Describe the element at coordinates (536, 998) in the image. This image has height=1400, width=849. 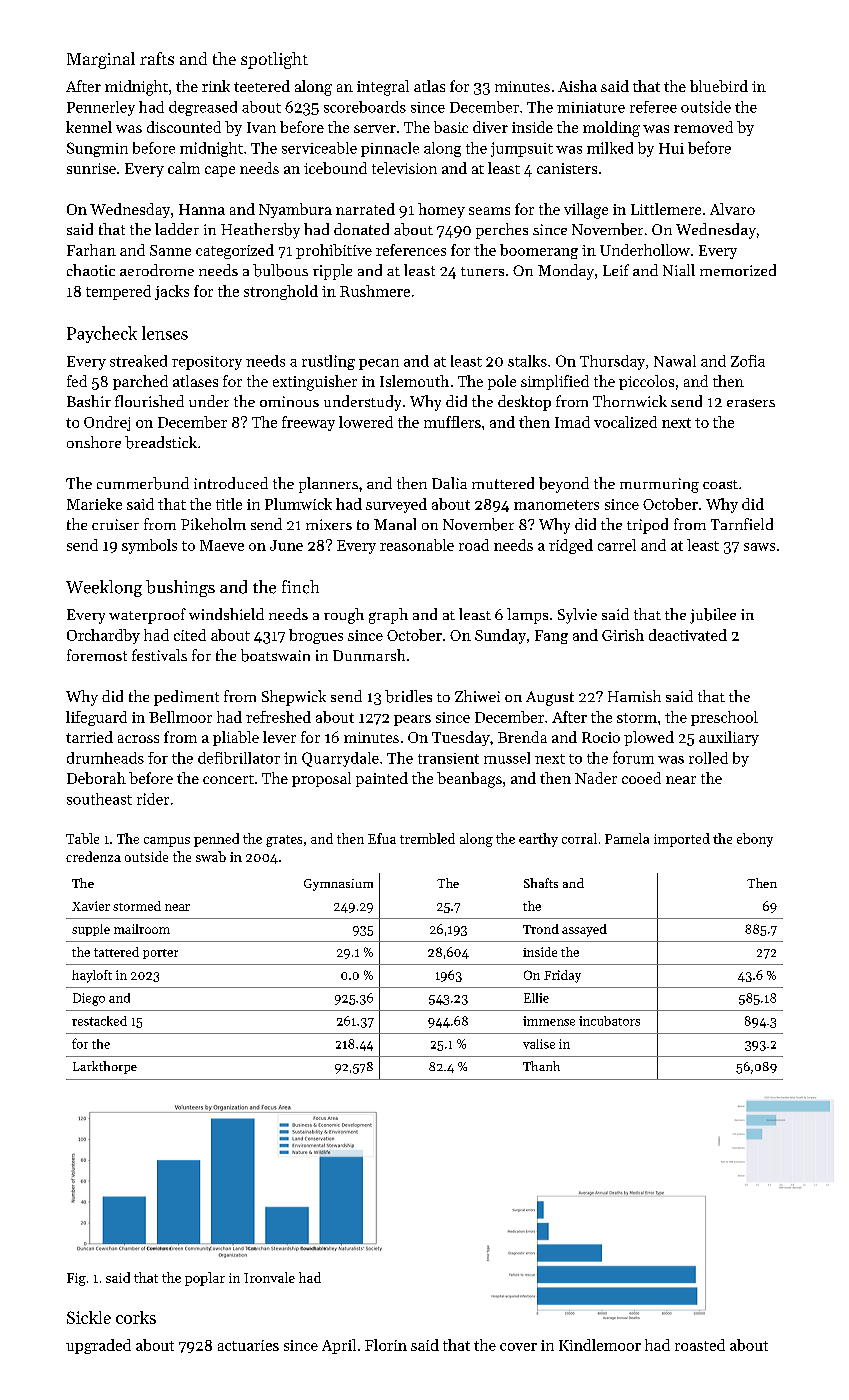
I see `Ellie` at that location.
